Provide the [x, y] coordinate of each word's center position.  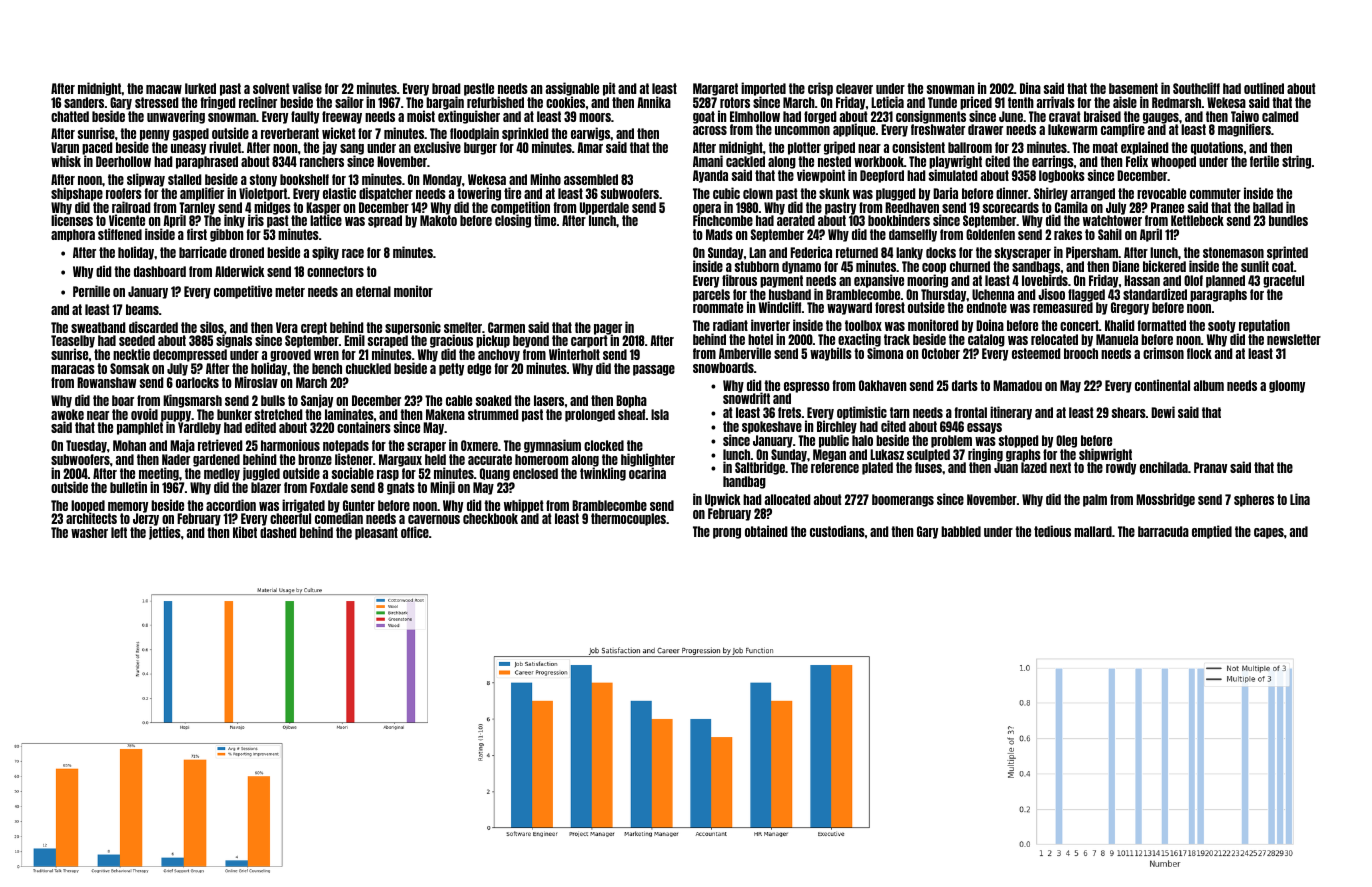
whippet [524, 506]
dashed [278, 532]
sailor [349, 102]
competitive [243, 292]
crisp [820, 89]
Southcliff [1196, 88]
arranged [1093, 194]
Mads [719, 234]
